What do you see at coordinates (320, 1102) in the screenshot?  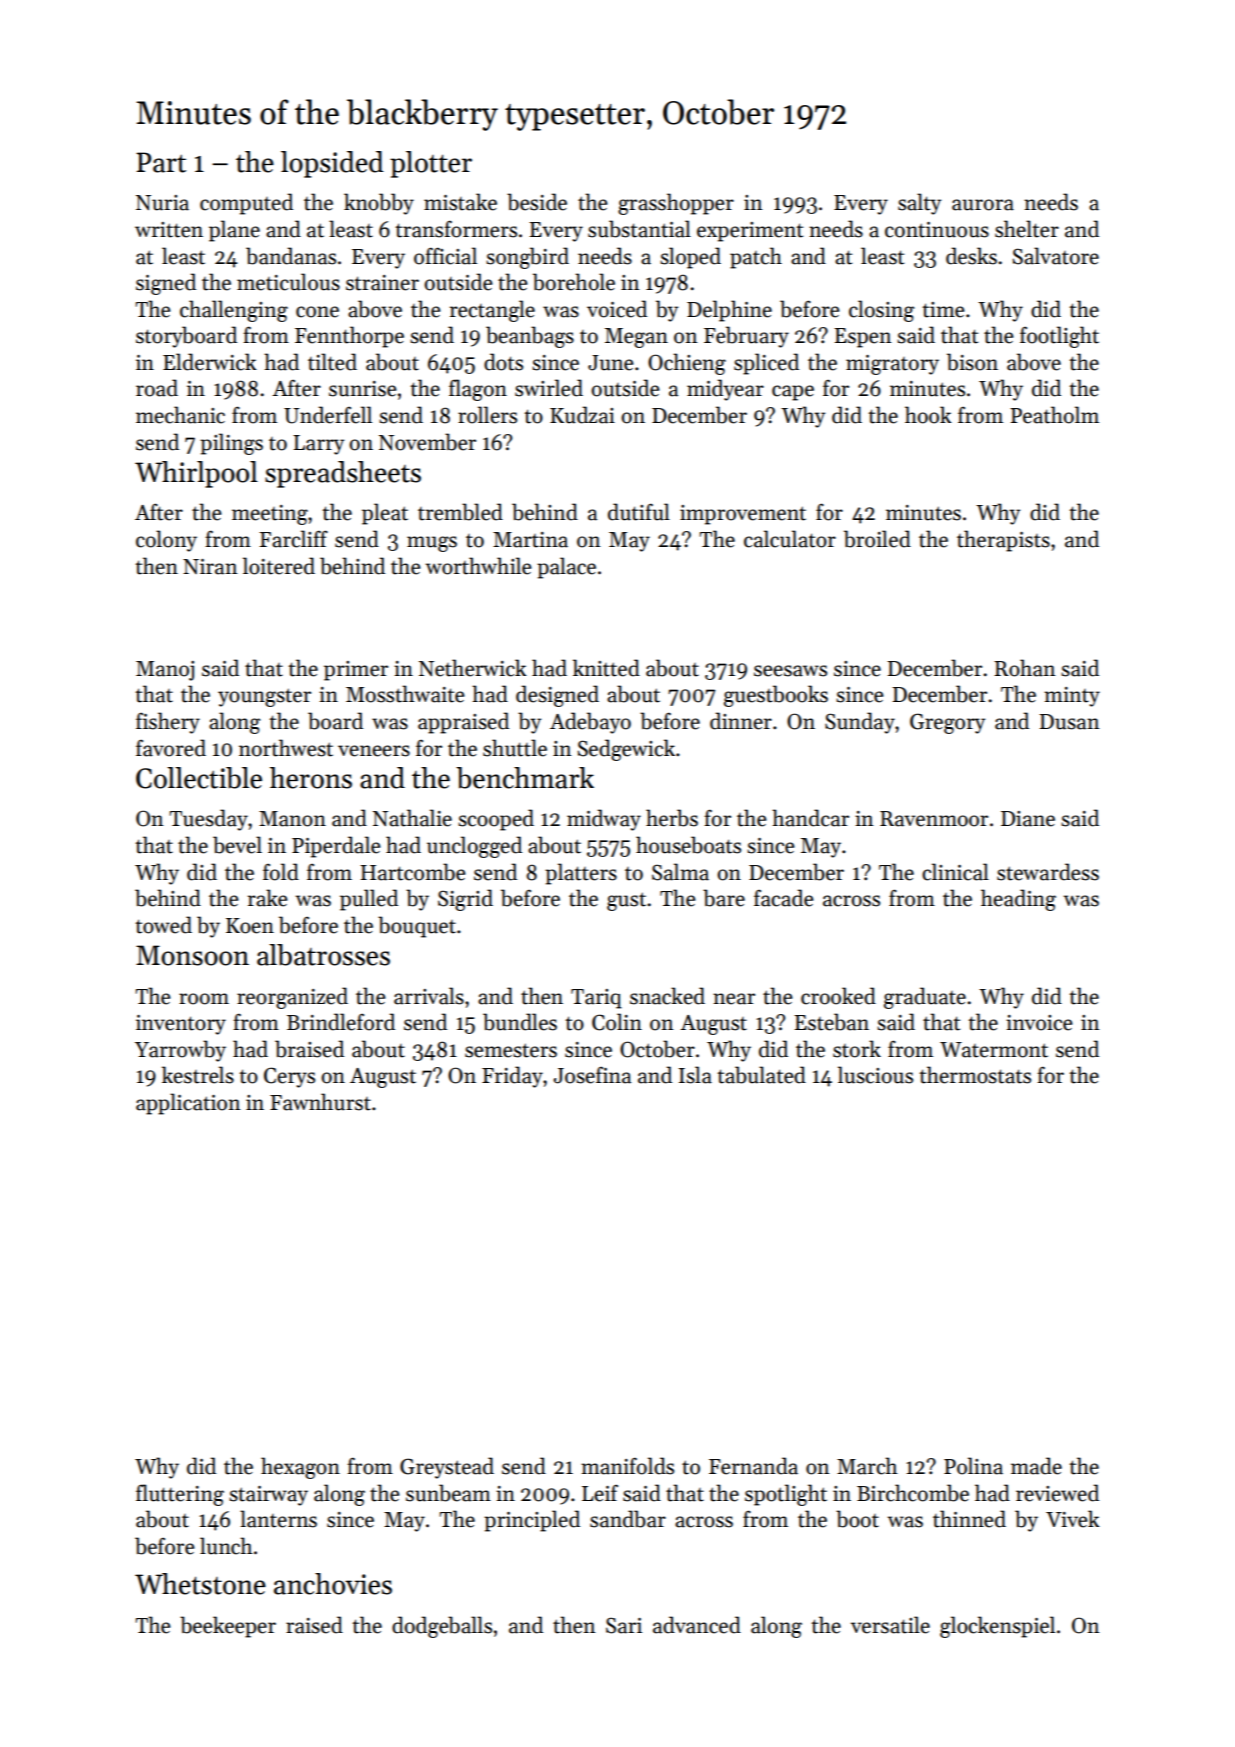 I see `Fawnhurst` at bounding box center [320, 1102].
